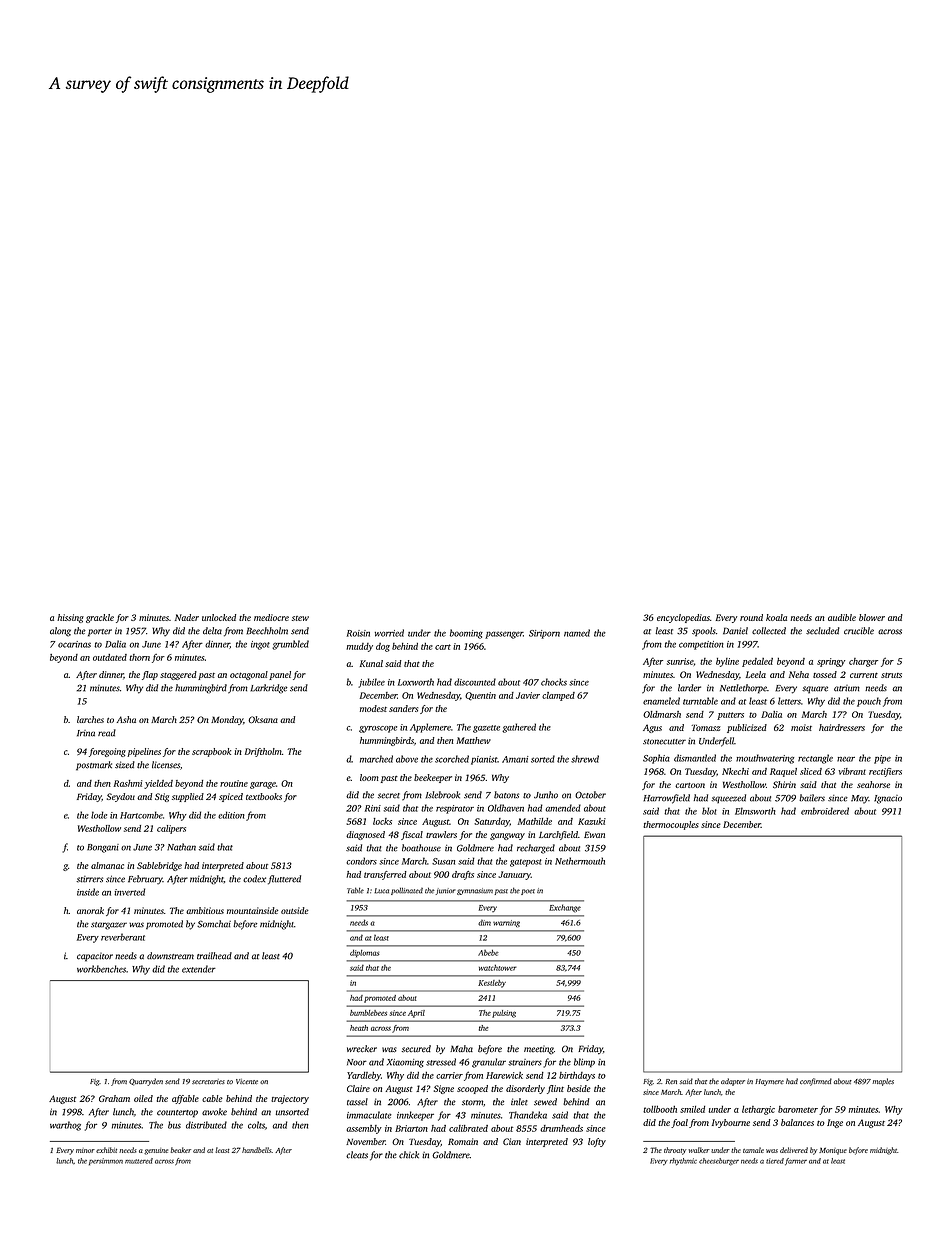  Describe the element at coordinates (592, 821) in the screenshot. I see `Kazuki` at that location.
